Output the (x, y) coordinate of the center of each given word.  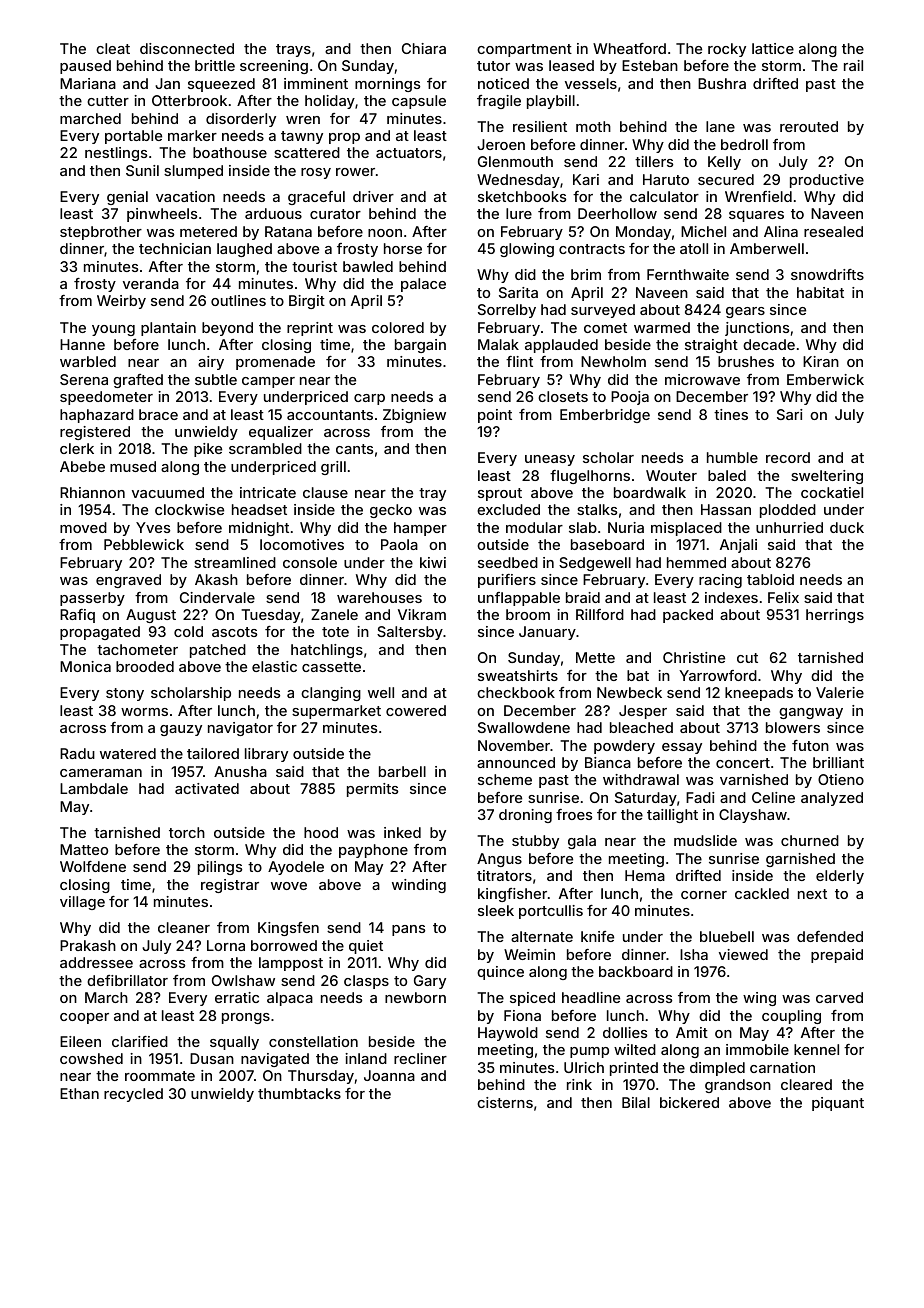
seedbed (508, 562)
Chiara (424, 48)
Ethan (79, 1093)
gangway (811, 713)
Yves (153, 527)
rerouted (809, 126)
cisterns (505, 1102)
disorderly (241, 120)
